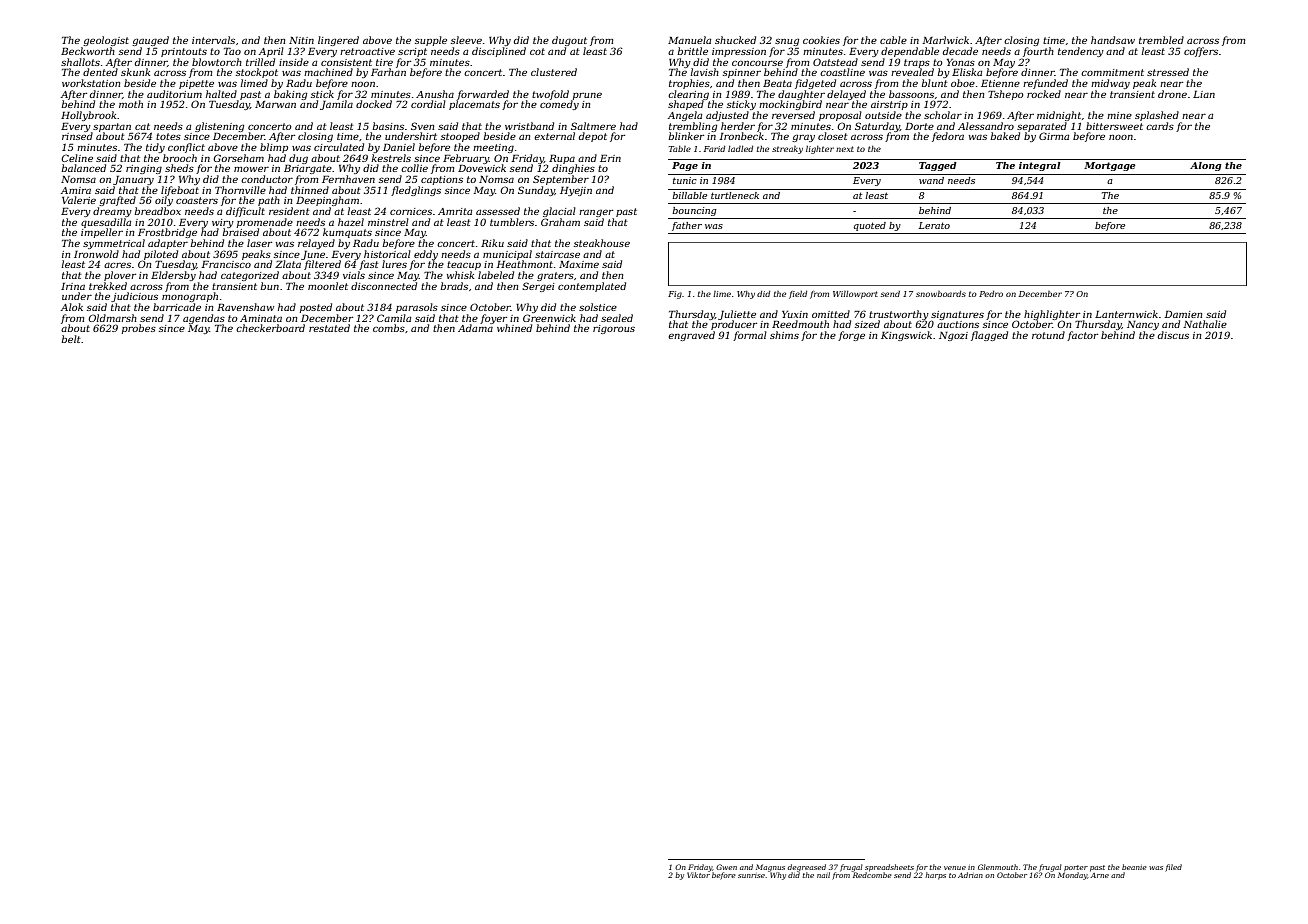  What do you see at coordinates (770, 868) in the document?
I see `Magnus` at bounding box center [770, 868].
